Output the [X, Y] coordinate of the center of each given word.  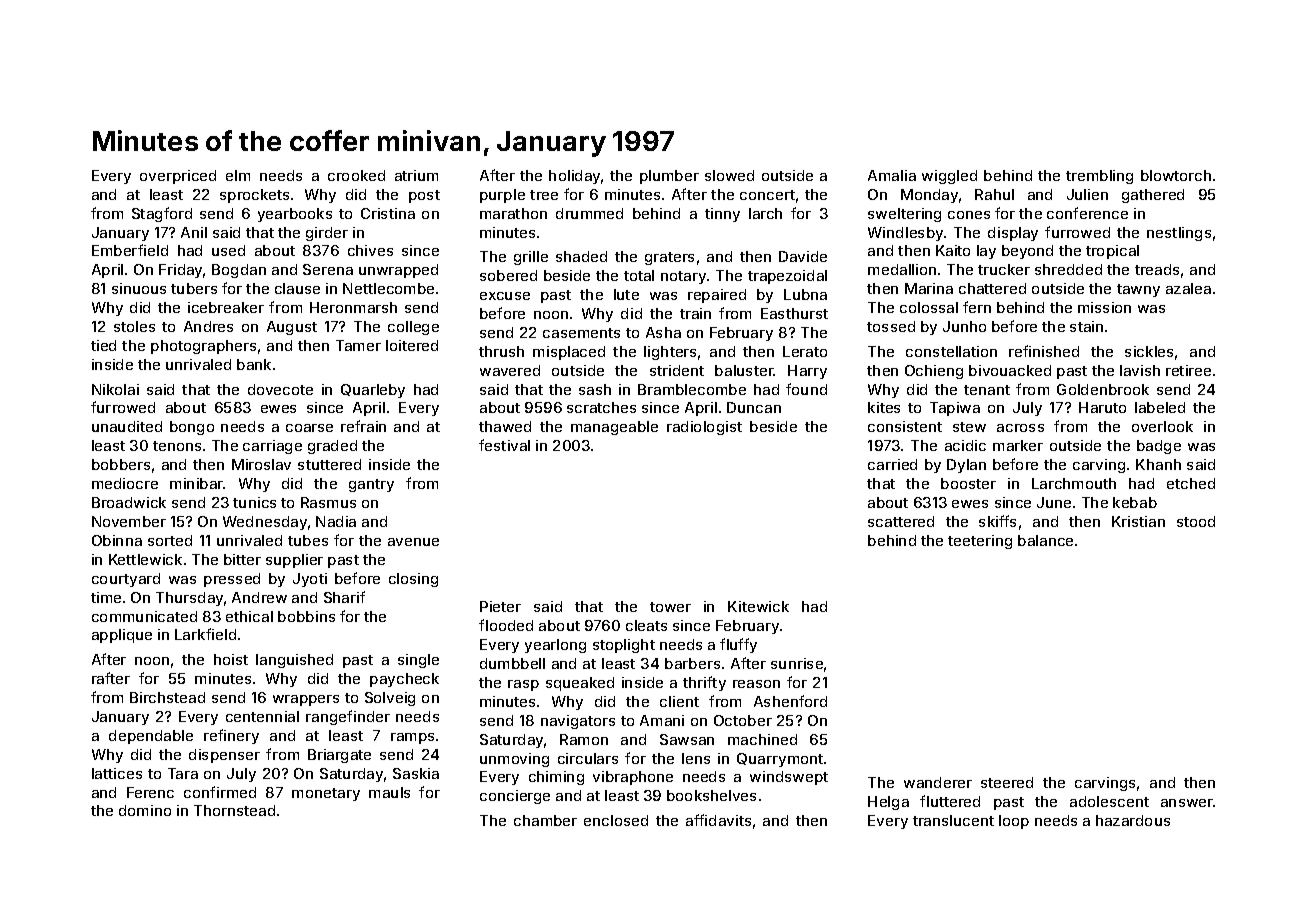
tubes [308, 540]
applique [122, 636]
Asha [663, 332]
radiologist [704, 428]
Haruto [1102, 407]
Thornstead [234, 810]
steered [1007, 782]
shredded [1068, 269]
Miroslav [261, 464]
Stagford [162, 214]
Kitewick [758, 606]
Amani [662, 720]
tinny [722, 215]
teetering [980, 542]
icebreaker [226, 307]
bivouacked [1010, 370]
